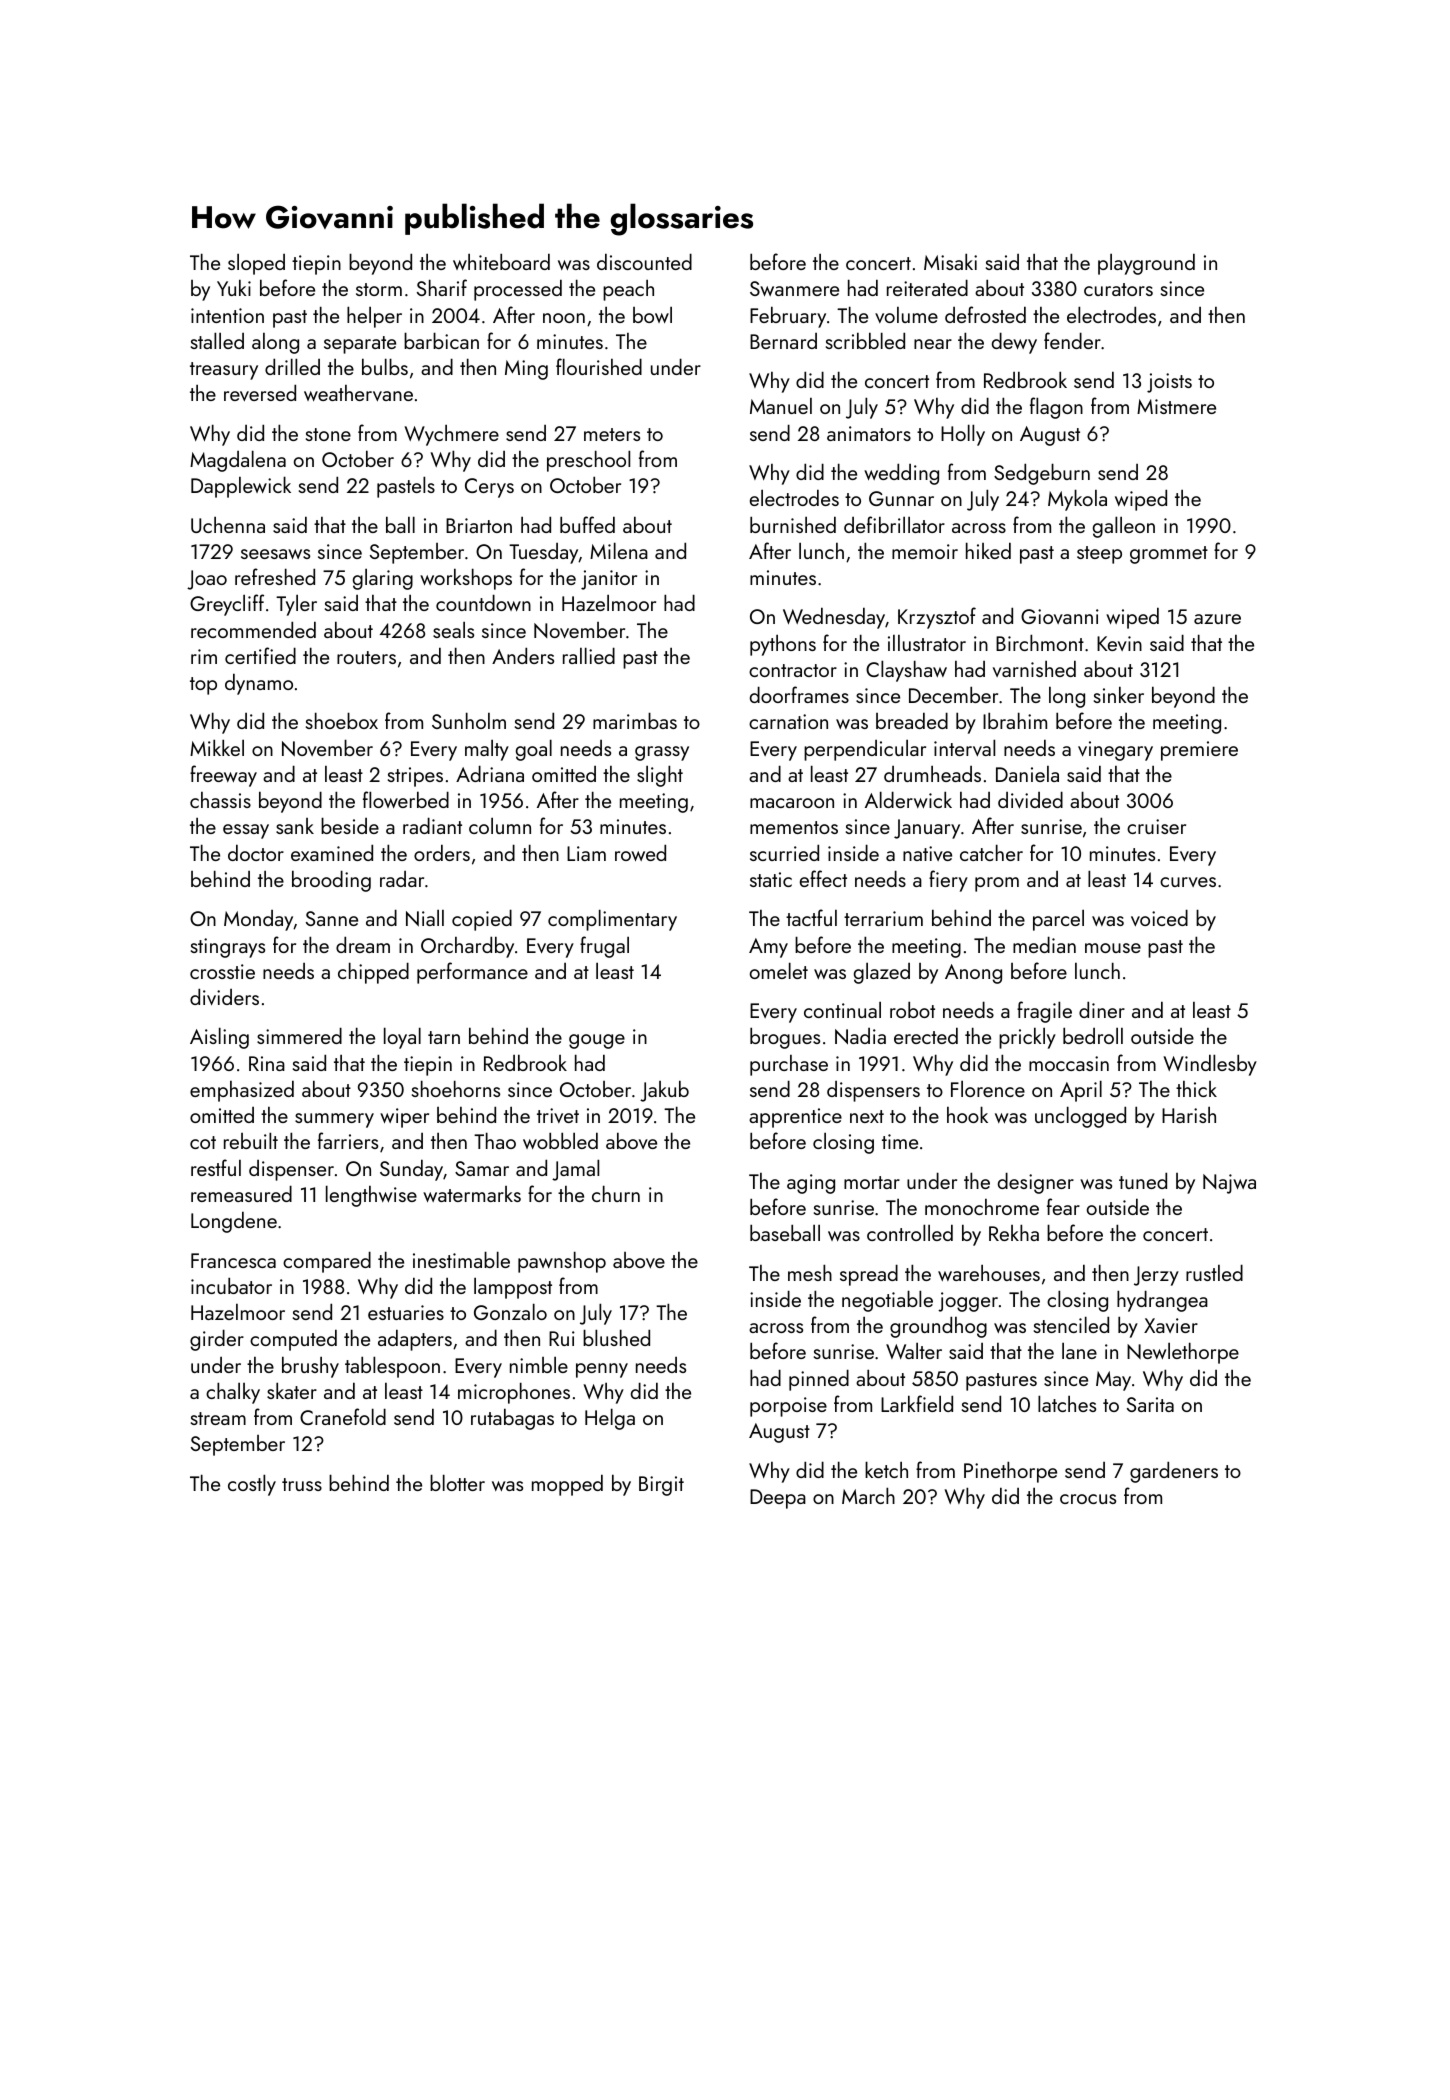 This document has width=1450, height=2100. What do you see at coordinates (256, 264) in the document?
I see `sloped` at bounding box center [256, 264].
